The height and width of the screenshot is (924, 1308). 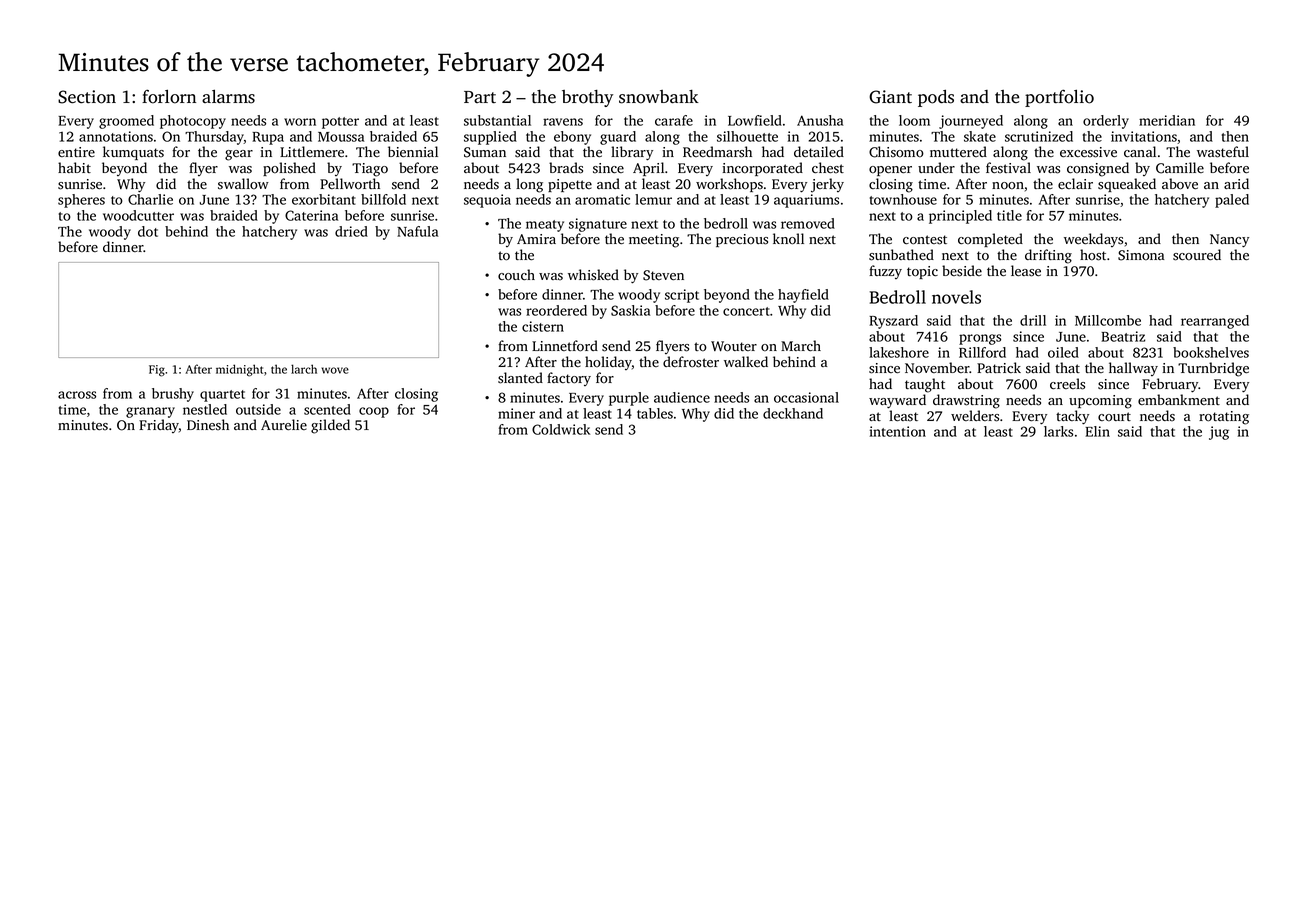 I want to click on groomed, so click(x=126, y=122).
